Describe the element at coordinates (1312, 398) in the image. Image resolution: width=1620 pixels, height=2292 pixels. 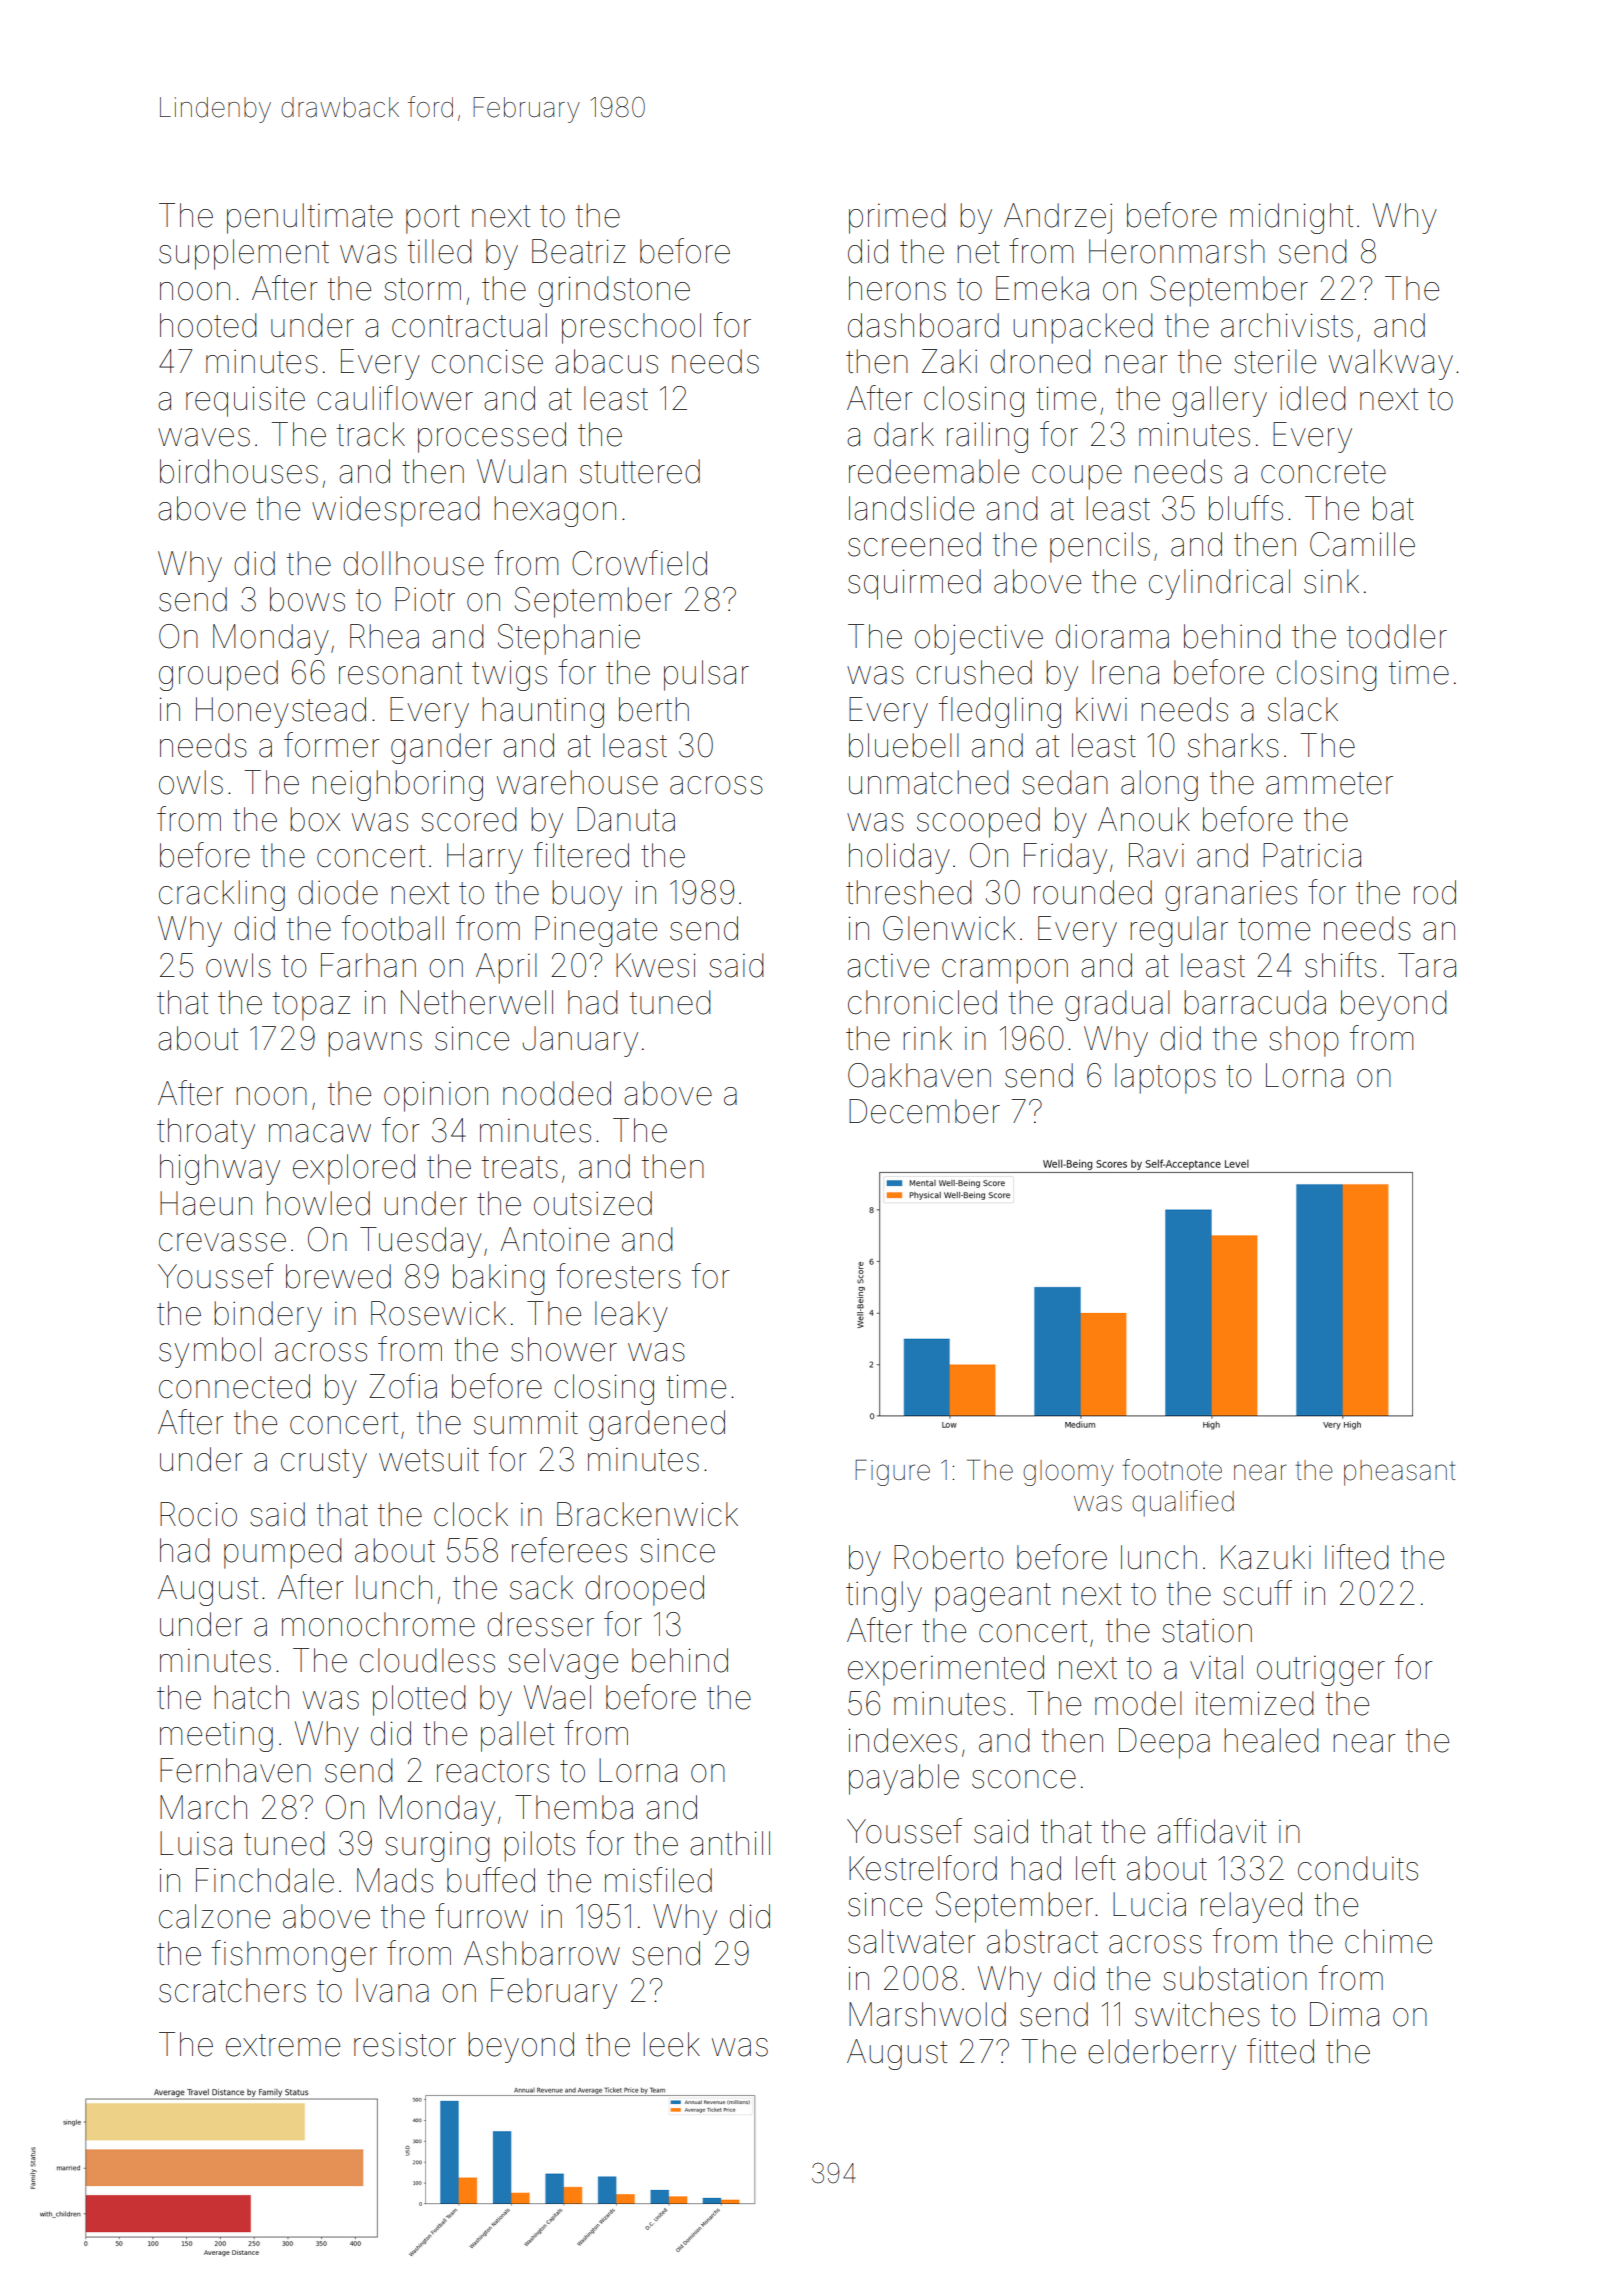
I see `idled` at that location.
